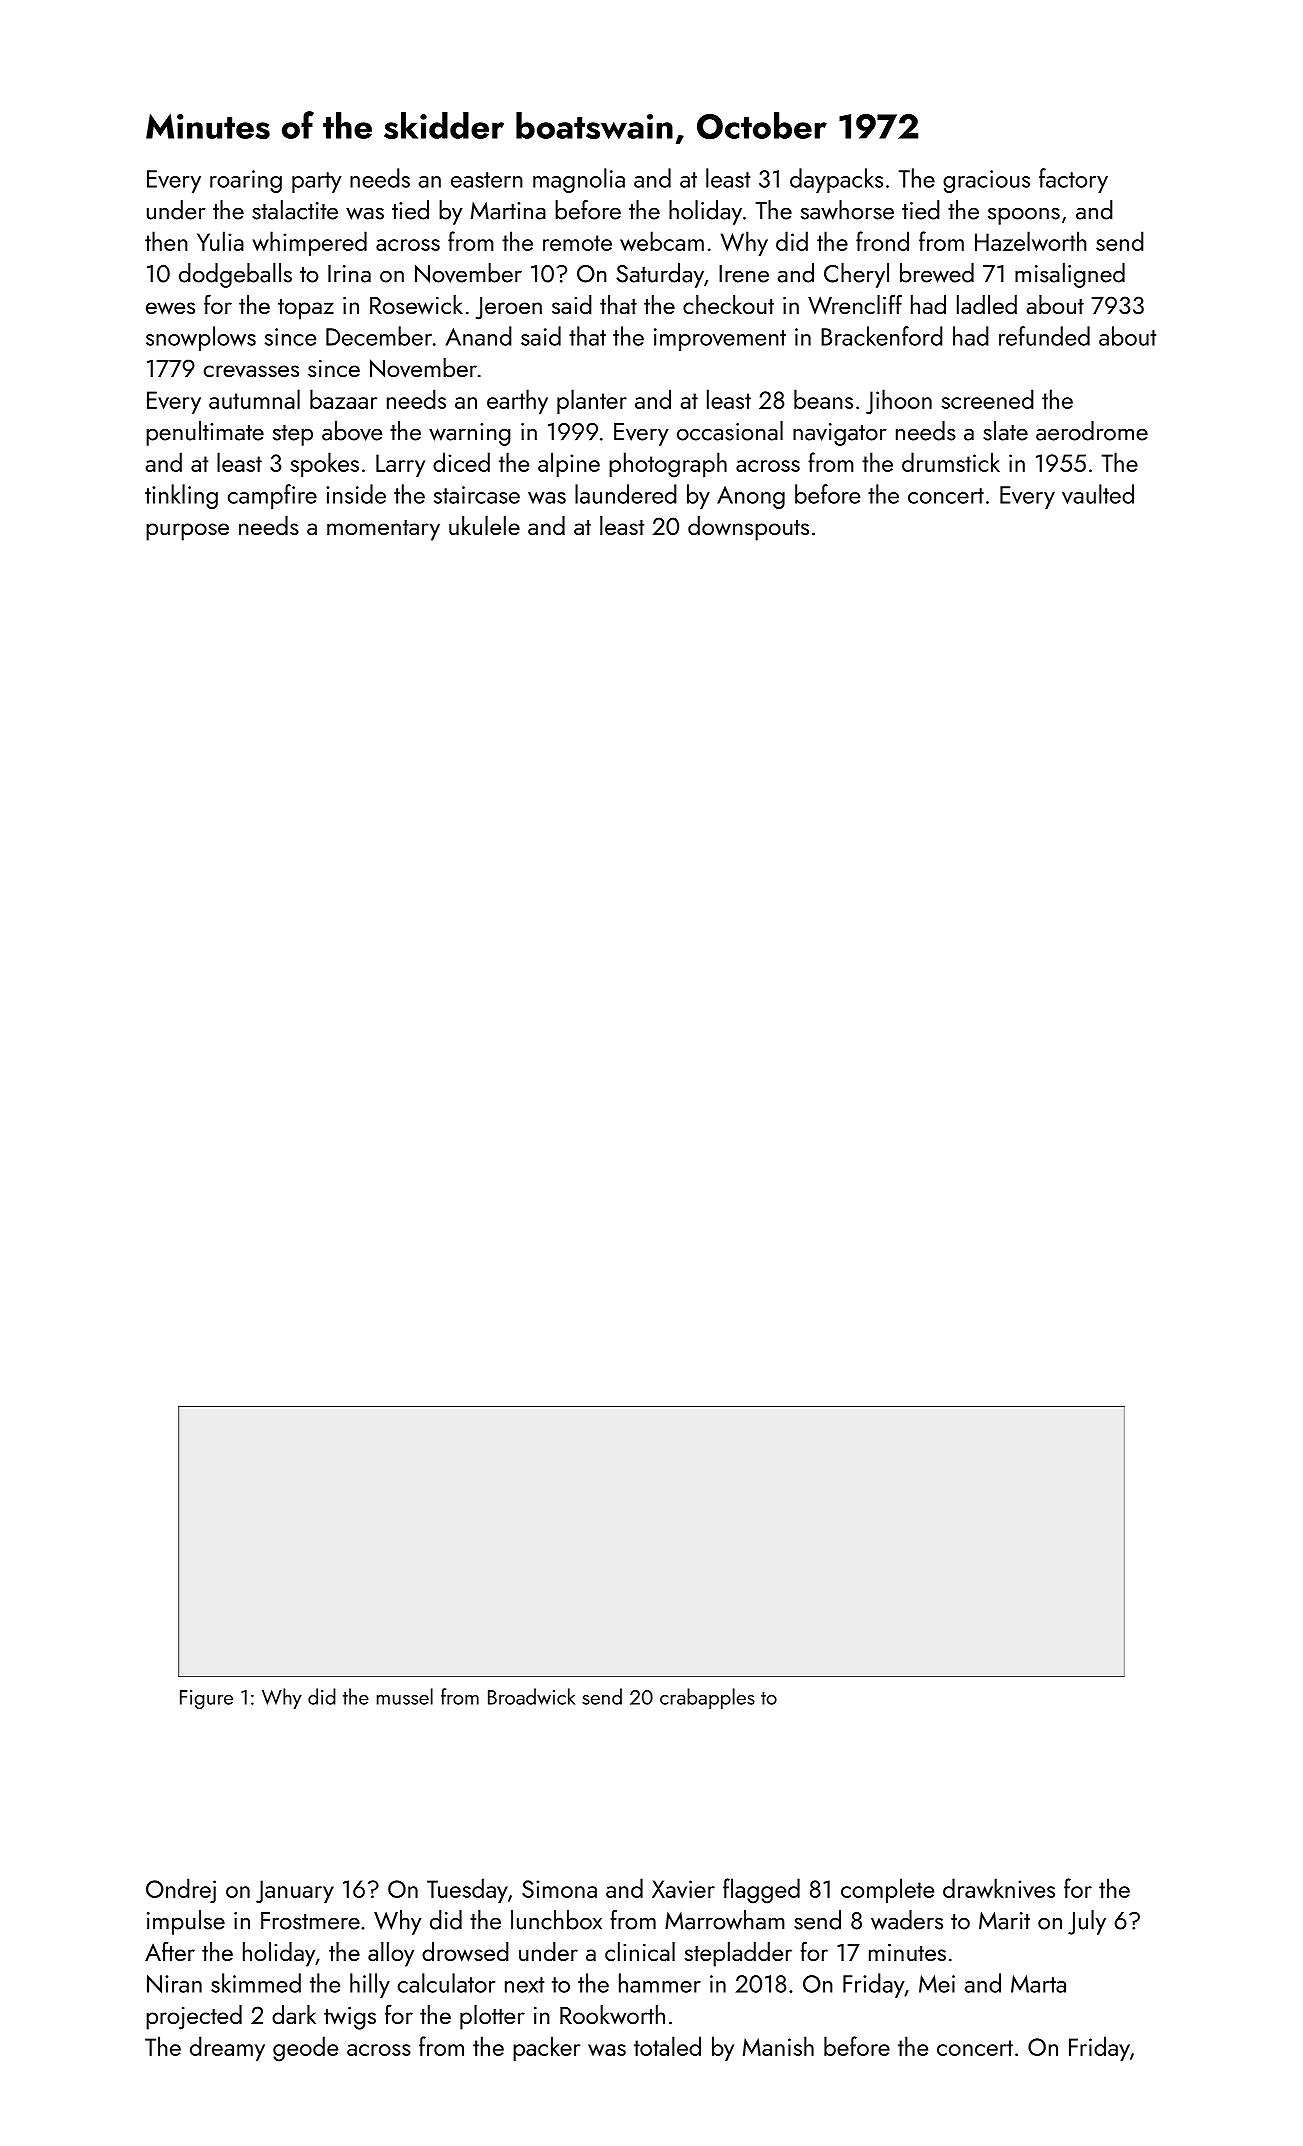 The height and width of the screenshot is (2146, 1303). I want to click on geode, so click(305, 2049).
